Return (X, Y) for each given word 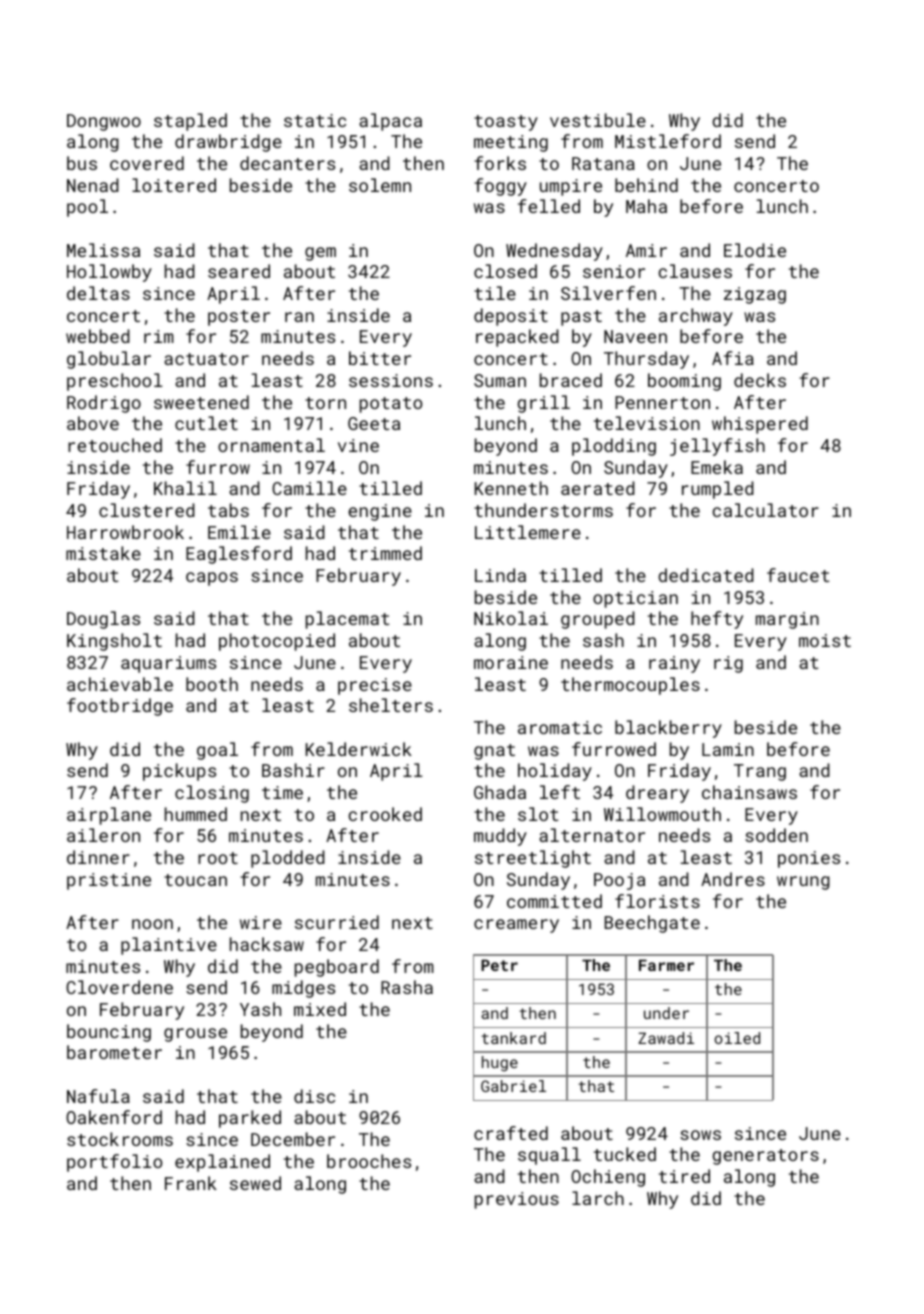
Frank (191, 1183)
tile (495, 293)
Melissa (103, 250)
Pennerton (662, 402)
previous (517, 1200)
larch (598, 1198)
